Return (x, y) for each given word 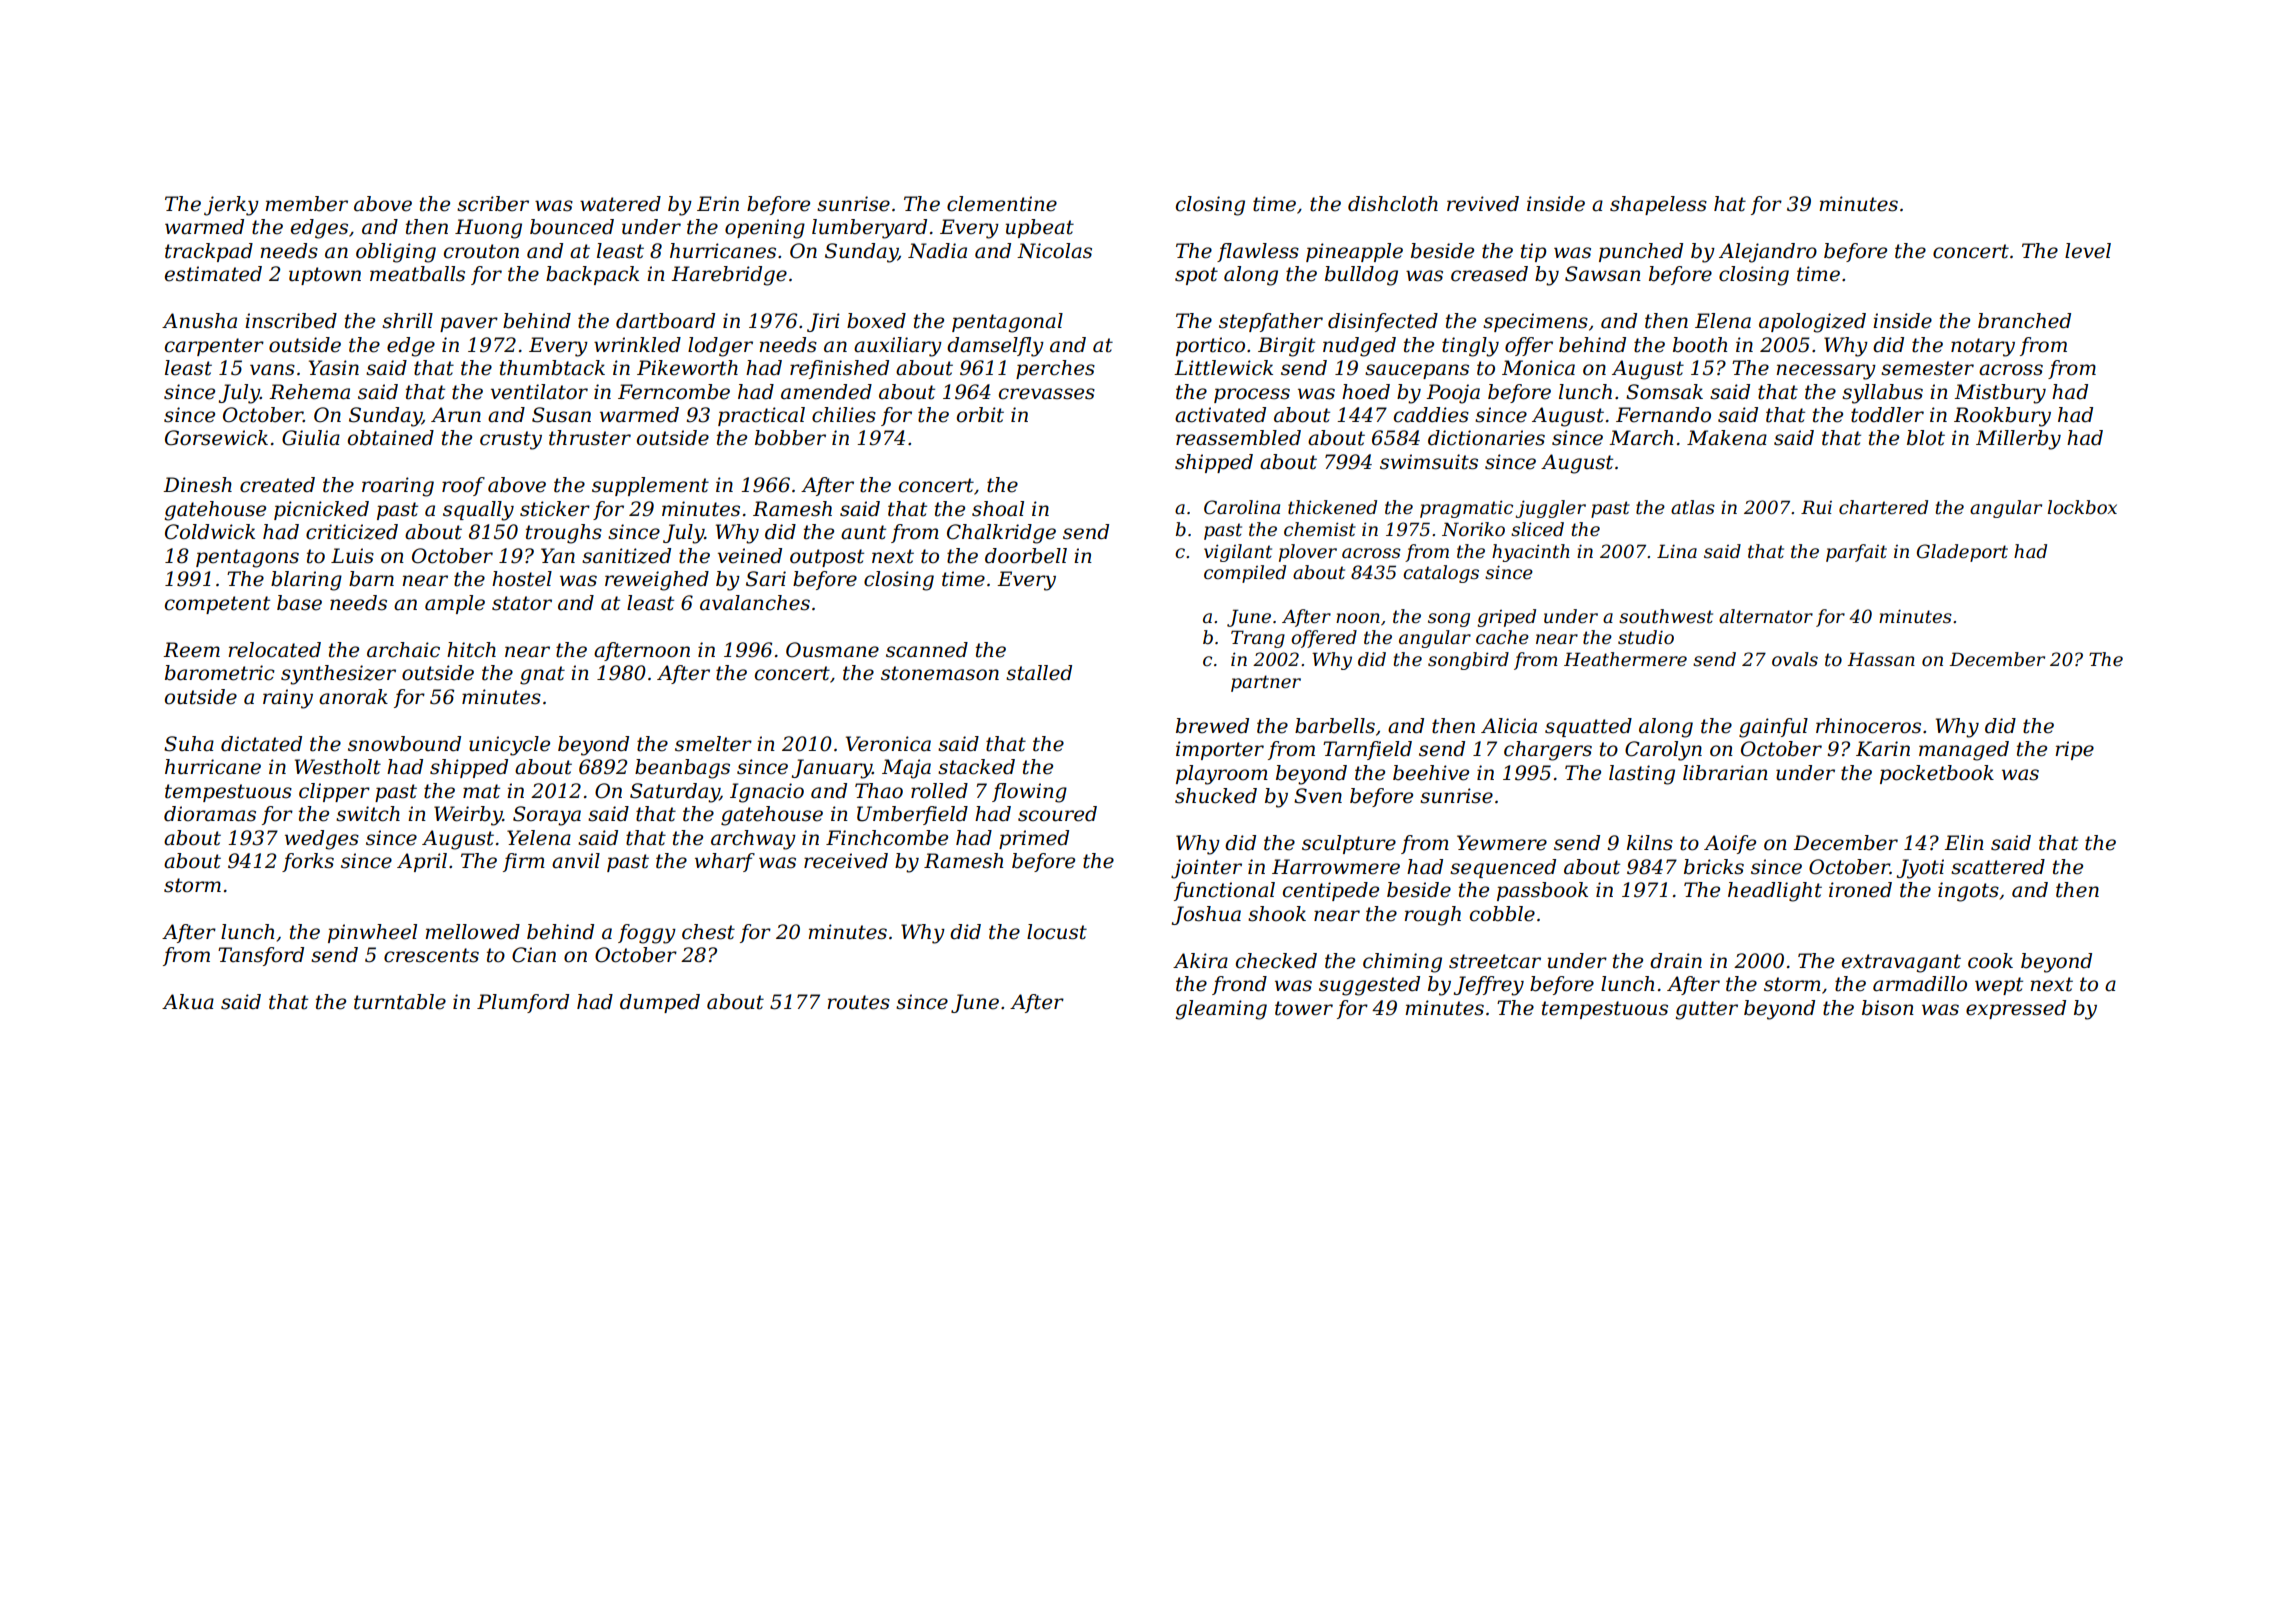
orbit (980, 415)
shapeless (1658, 205)
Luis (352, 556)
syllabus (1882, 394)
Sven (1318, 796)
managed (1964, 751)
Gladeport (1962, 553)
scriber (493, 204)
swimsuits (1429, 462)
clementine (1002, 204)
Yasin (334, 368)
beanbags (682, 769)
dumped (660, 1003)
